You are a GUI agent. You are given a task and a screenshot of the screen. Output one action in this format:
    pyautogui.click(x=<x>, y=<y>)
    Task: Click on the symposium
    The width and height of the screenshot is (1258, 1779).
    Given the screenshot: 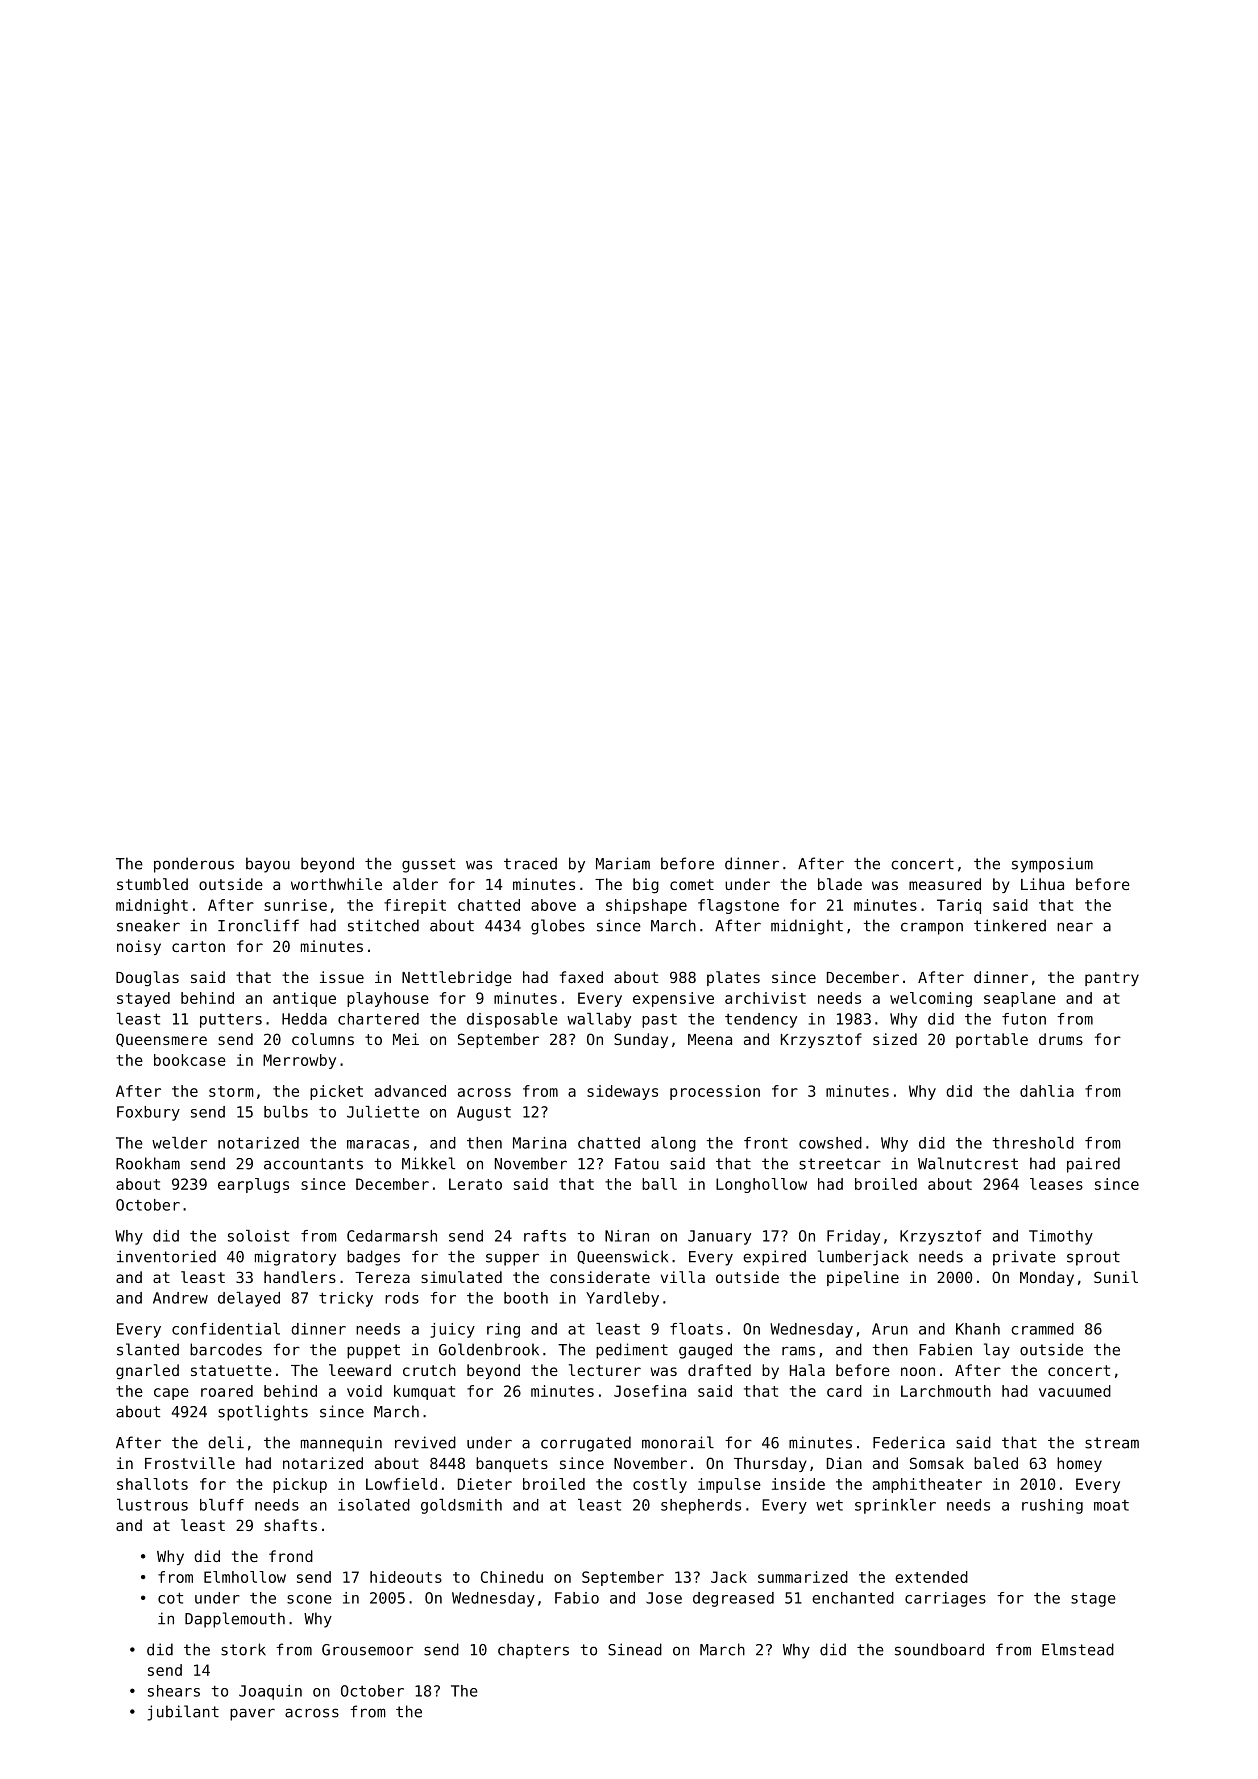 What is the action you would take?
    pyautogui.click(x=1052, y=865)
